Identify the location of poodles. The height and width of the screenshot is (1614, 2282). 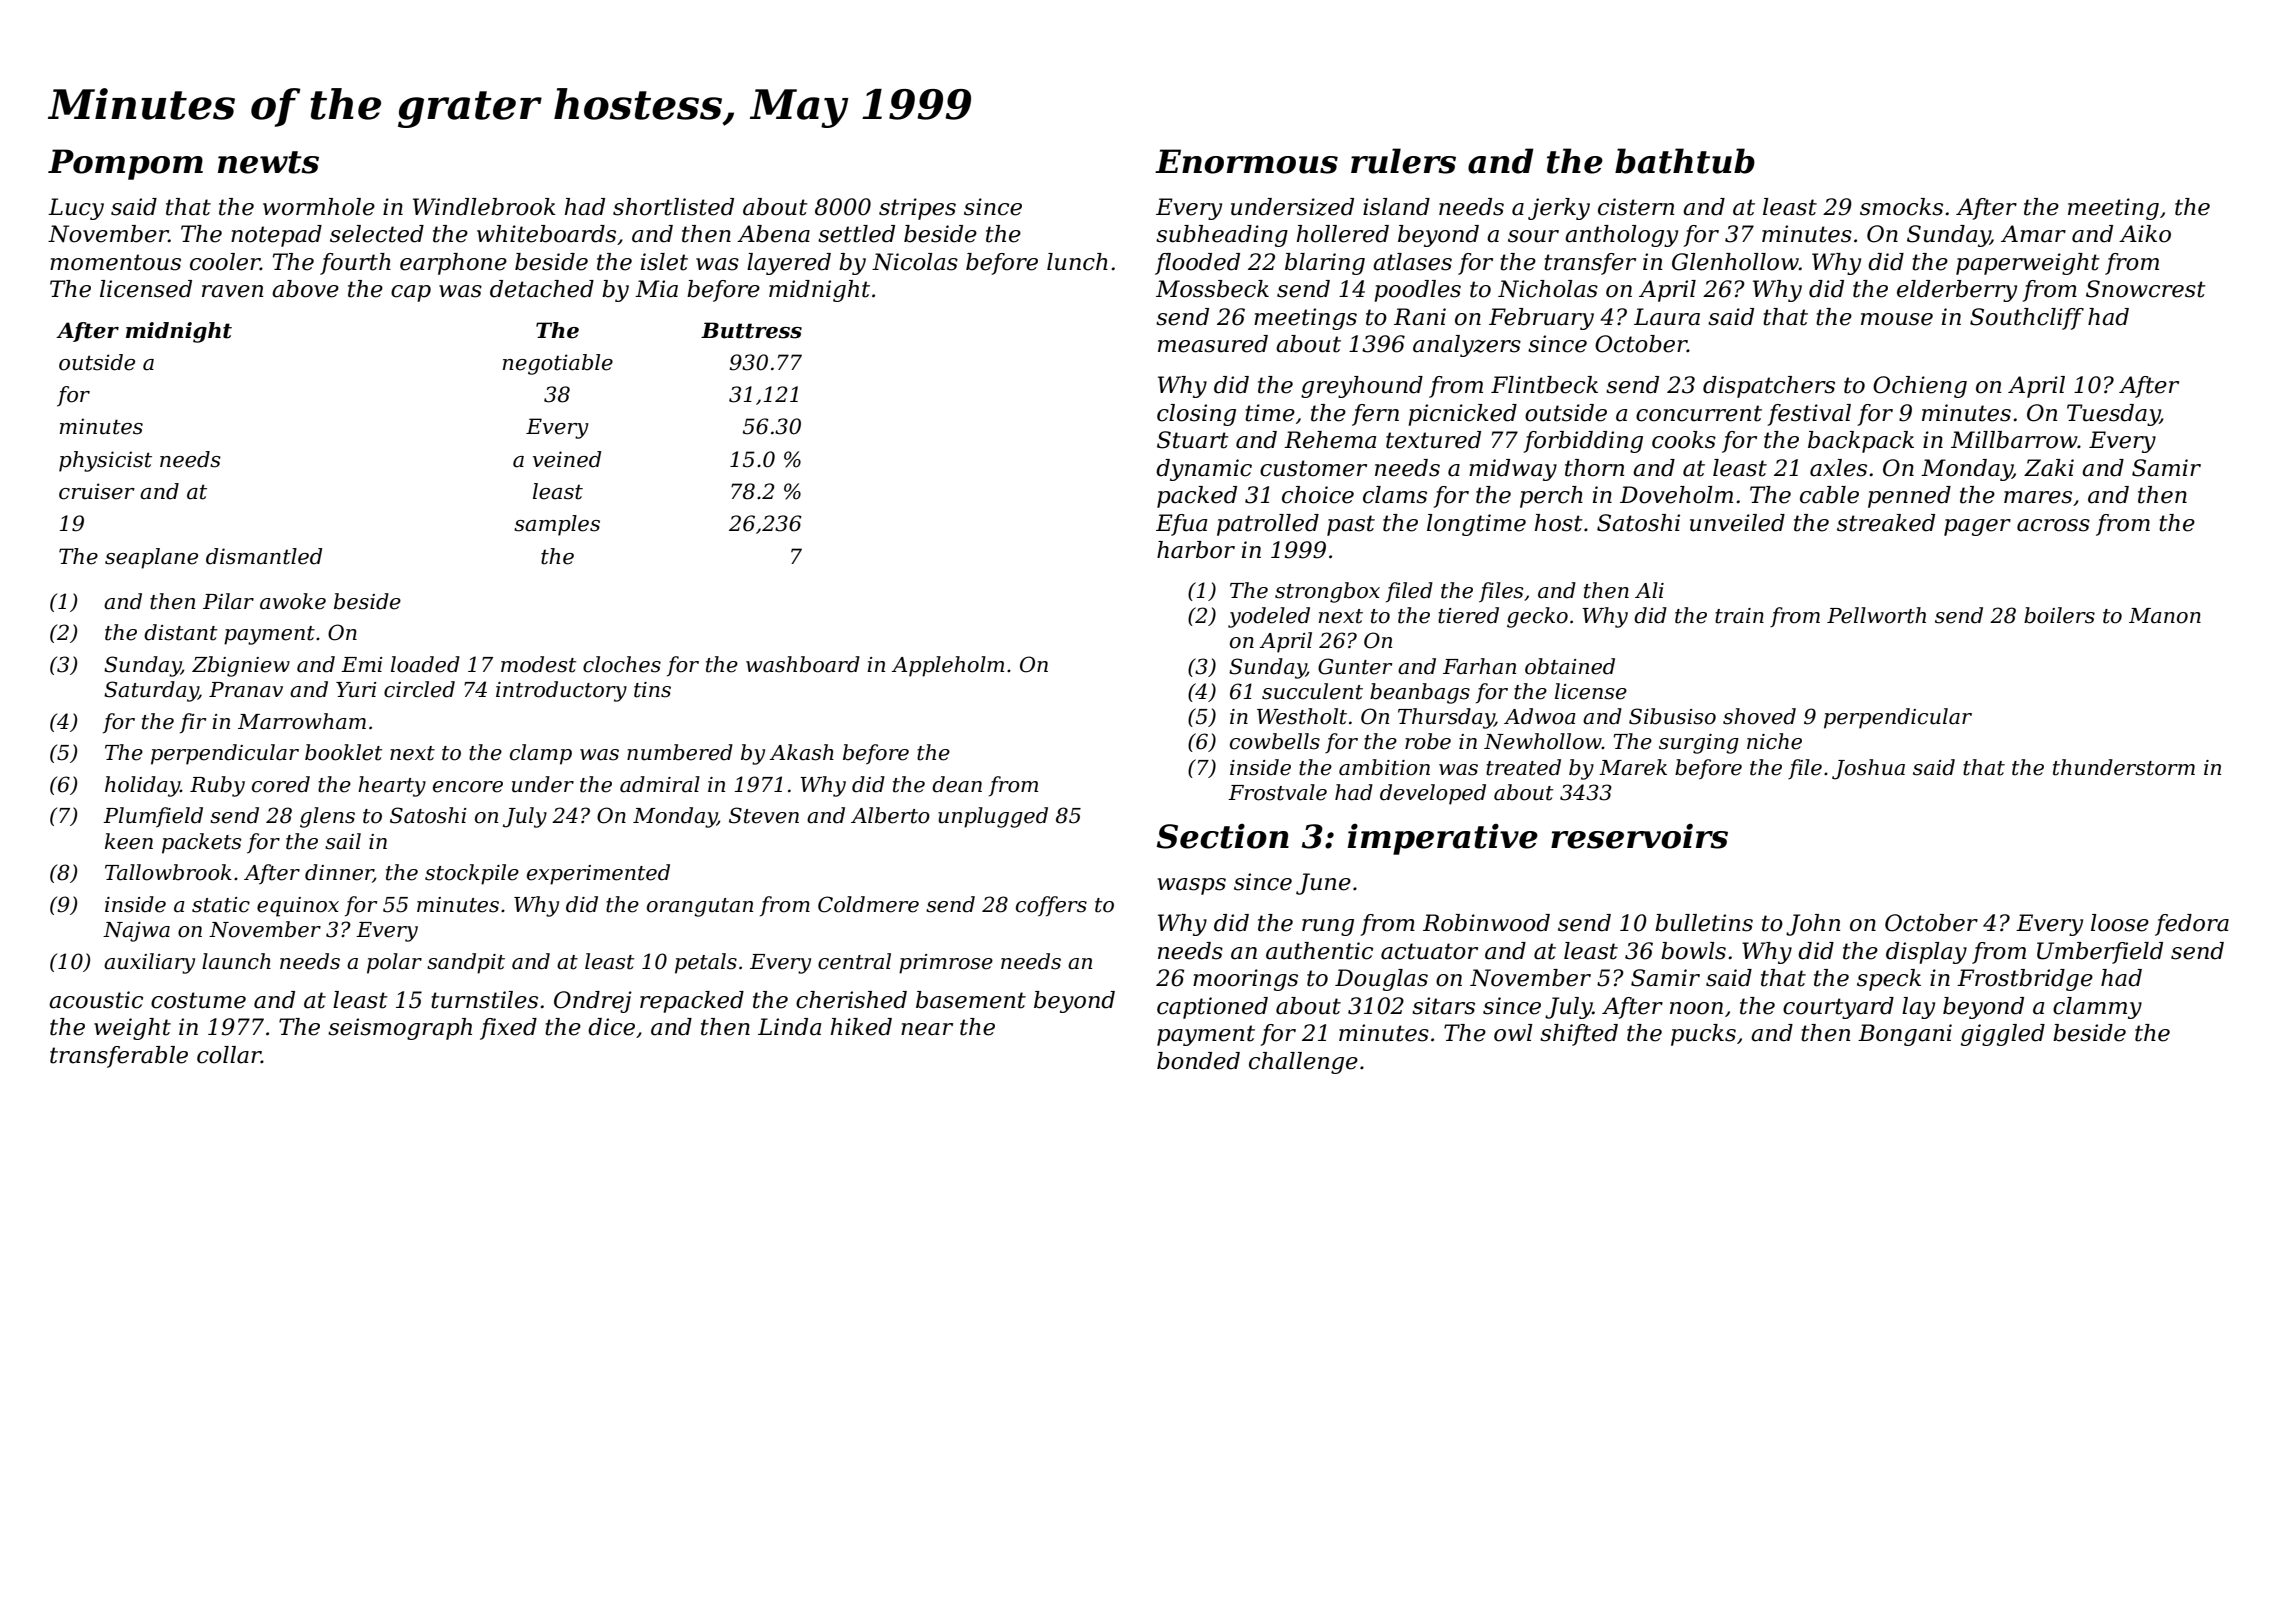
(1418, 291).
